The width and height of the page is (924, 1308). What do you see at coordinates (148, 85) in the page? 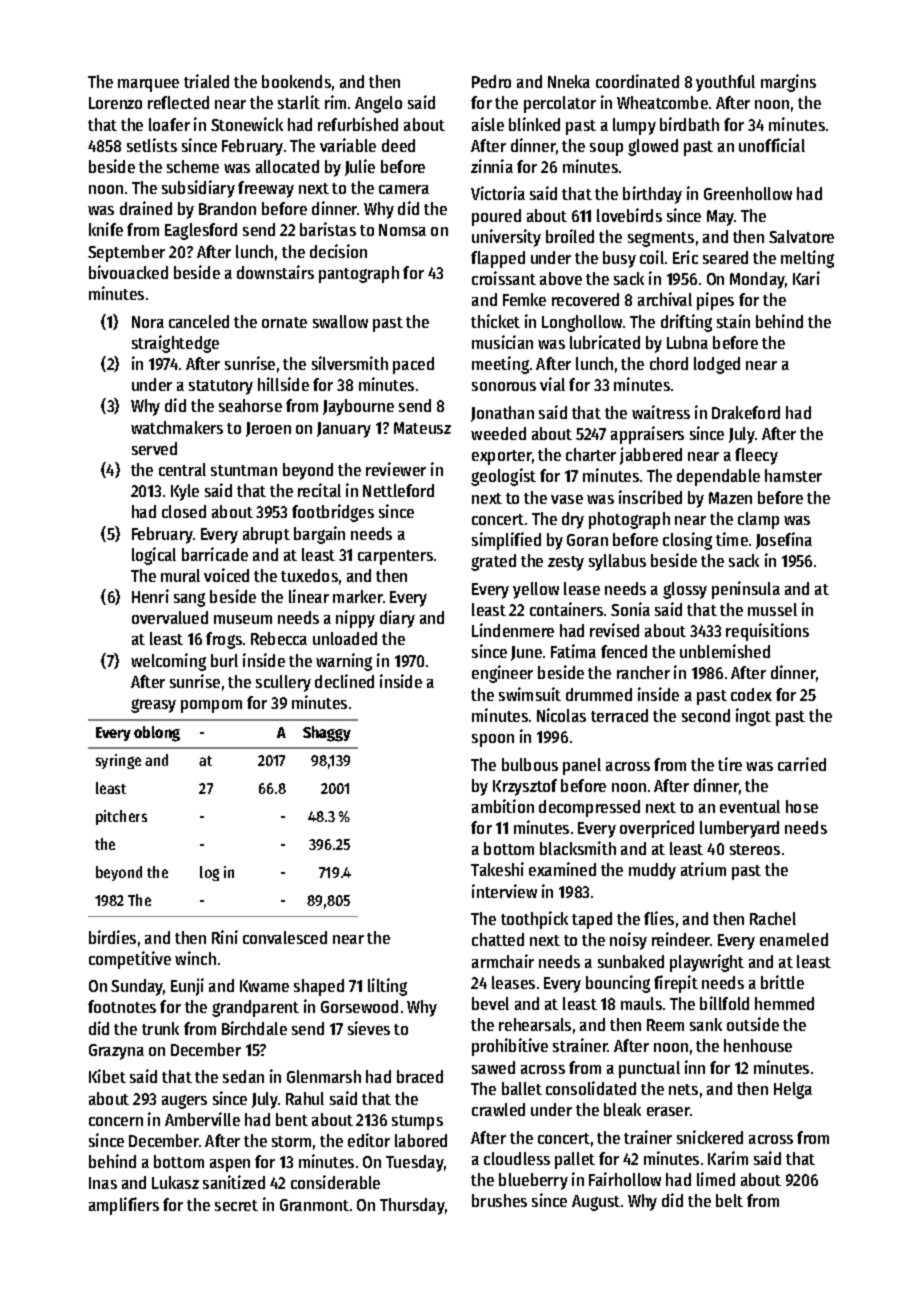
I see `marquee` at bounding box center [148, 85].
